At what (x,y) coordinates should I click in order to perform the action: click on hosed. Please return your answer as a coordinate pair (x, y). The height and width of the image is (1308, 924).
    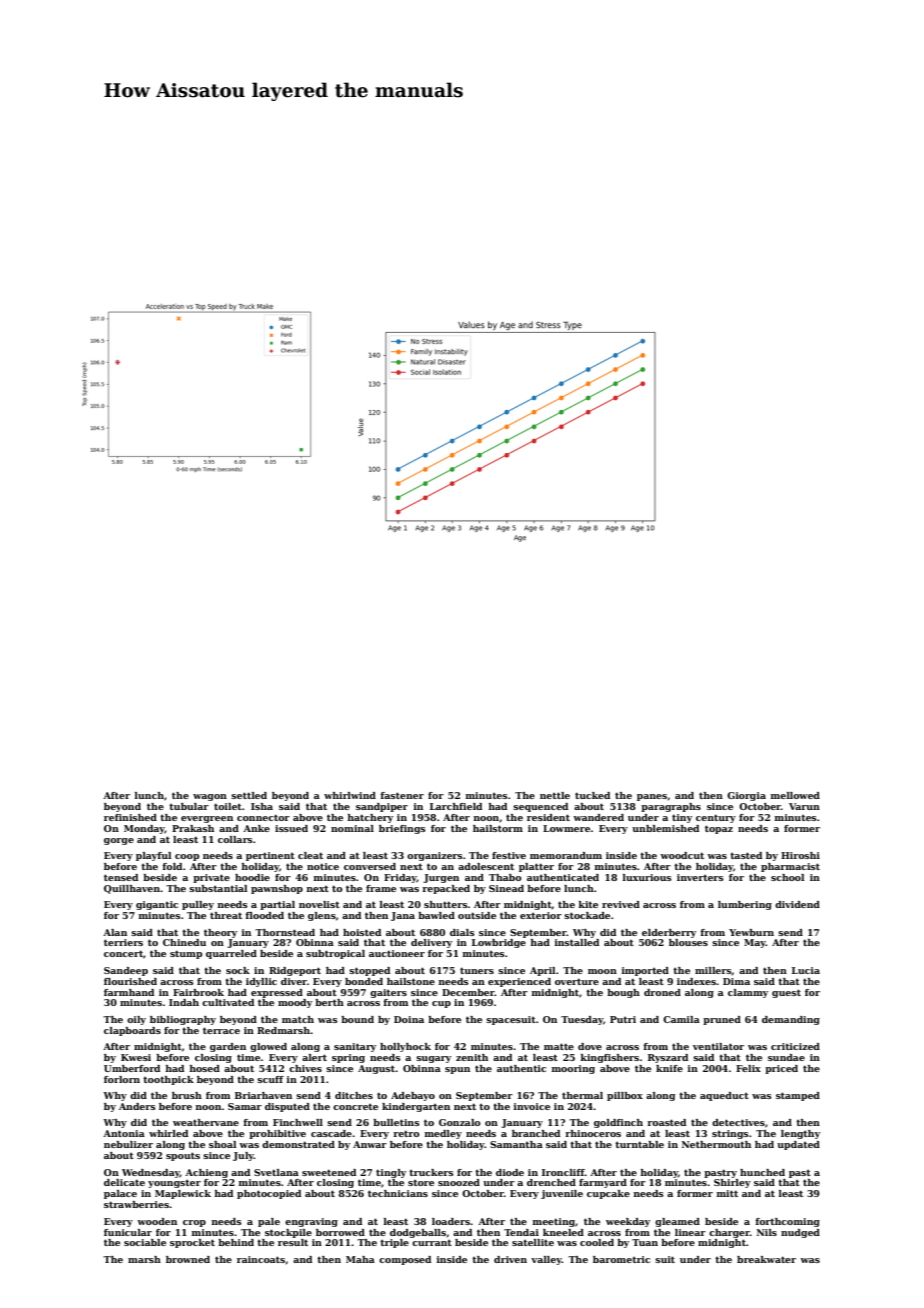
    Looking at the image, I should click on (205, 1068).
